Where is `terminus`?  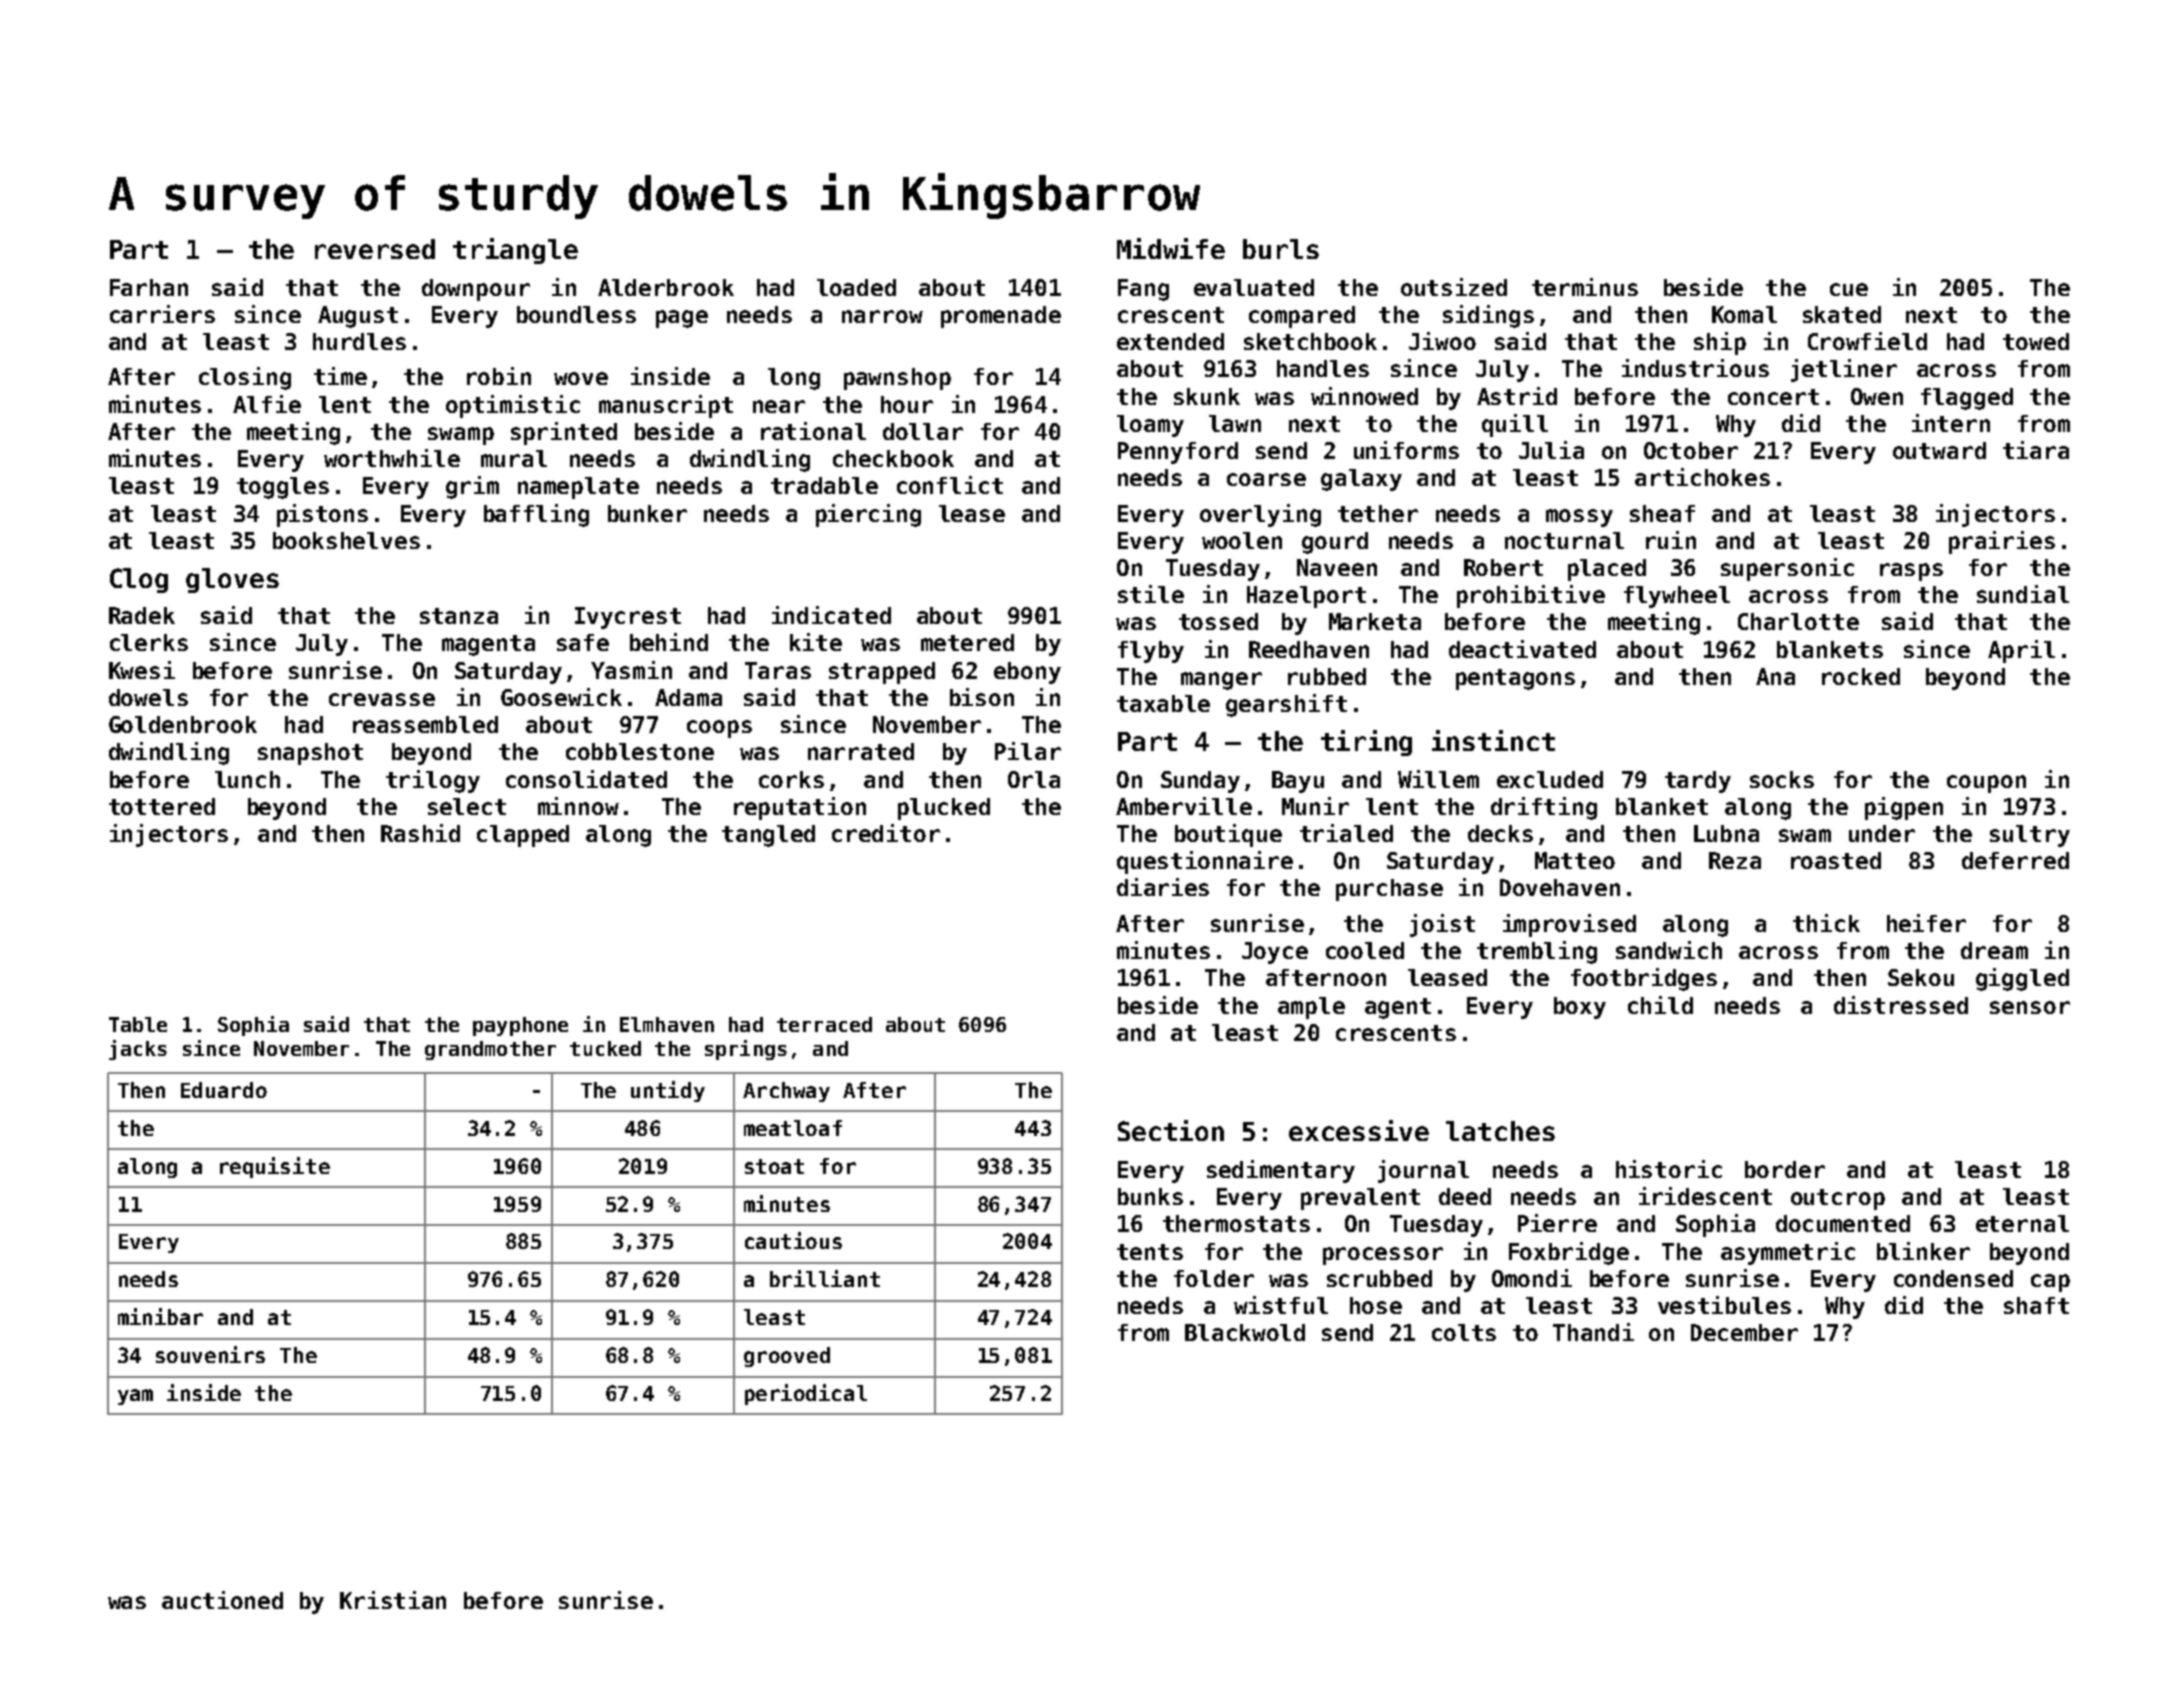 terminus is located at coordinates (1585, 287).
